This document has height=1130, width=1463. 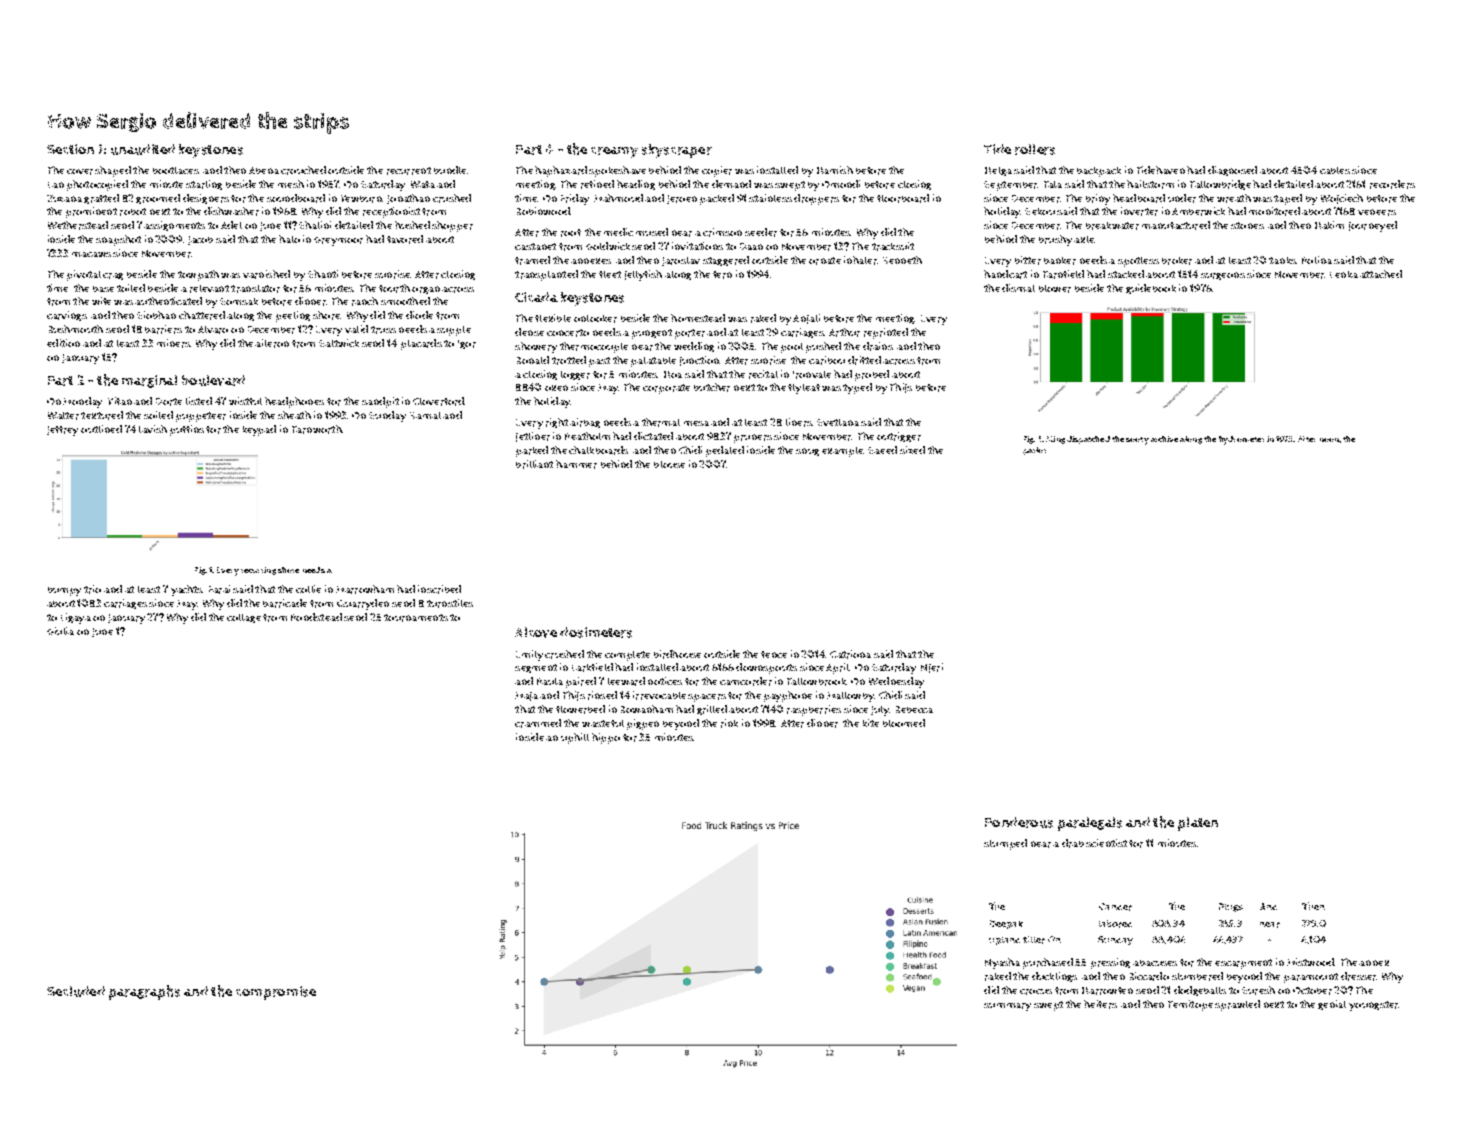 I want to click on scientist, so click(x=1106, y=843).
